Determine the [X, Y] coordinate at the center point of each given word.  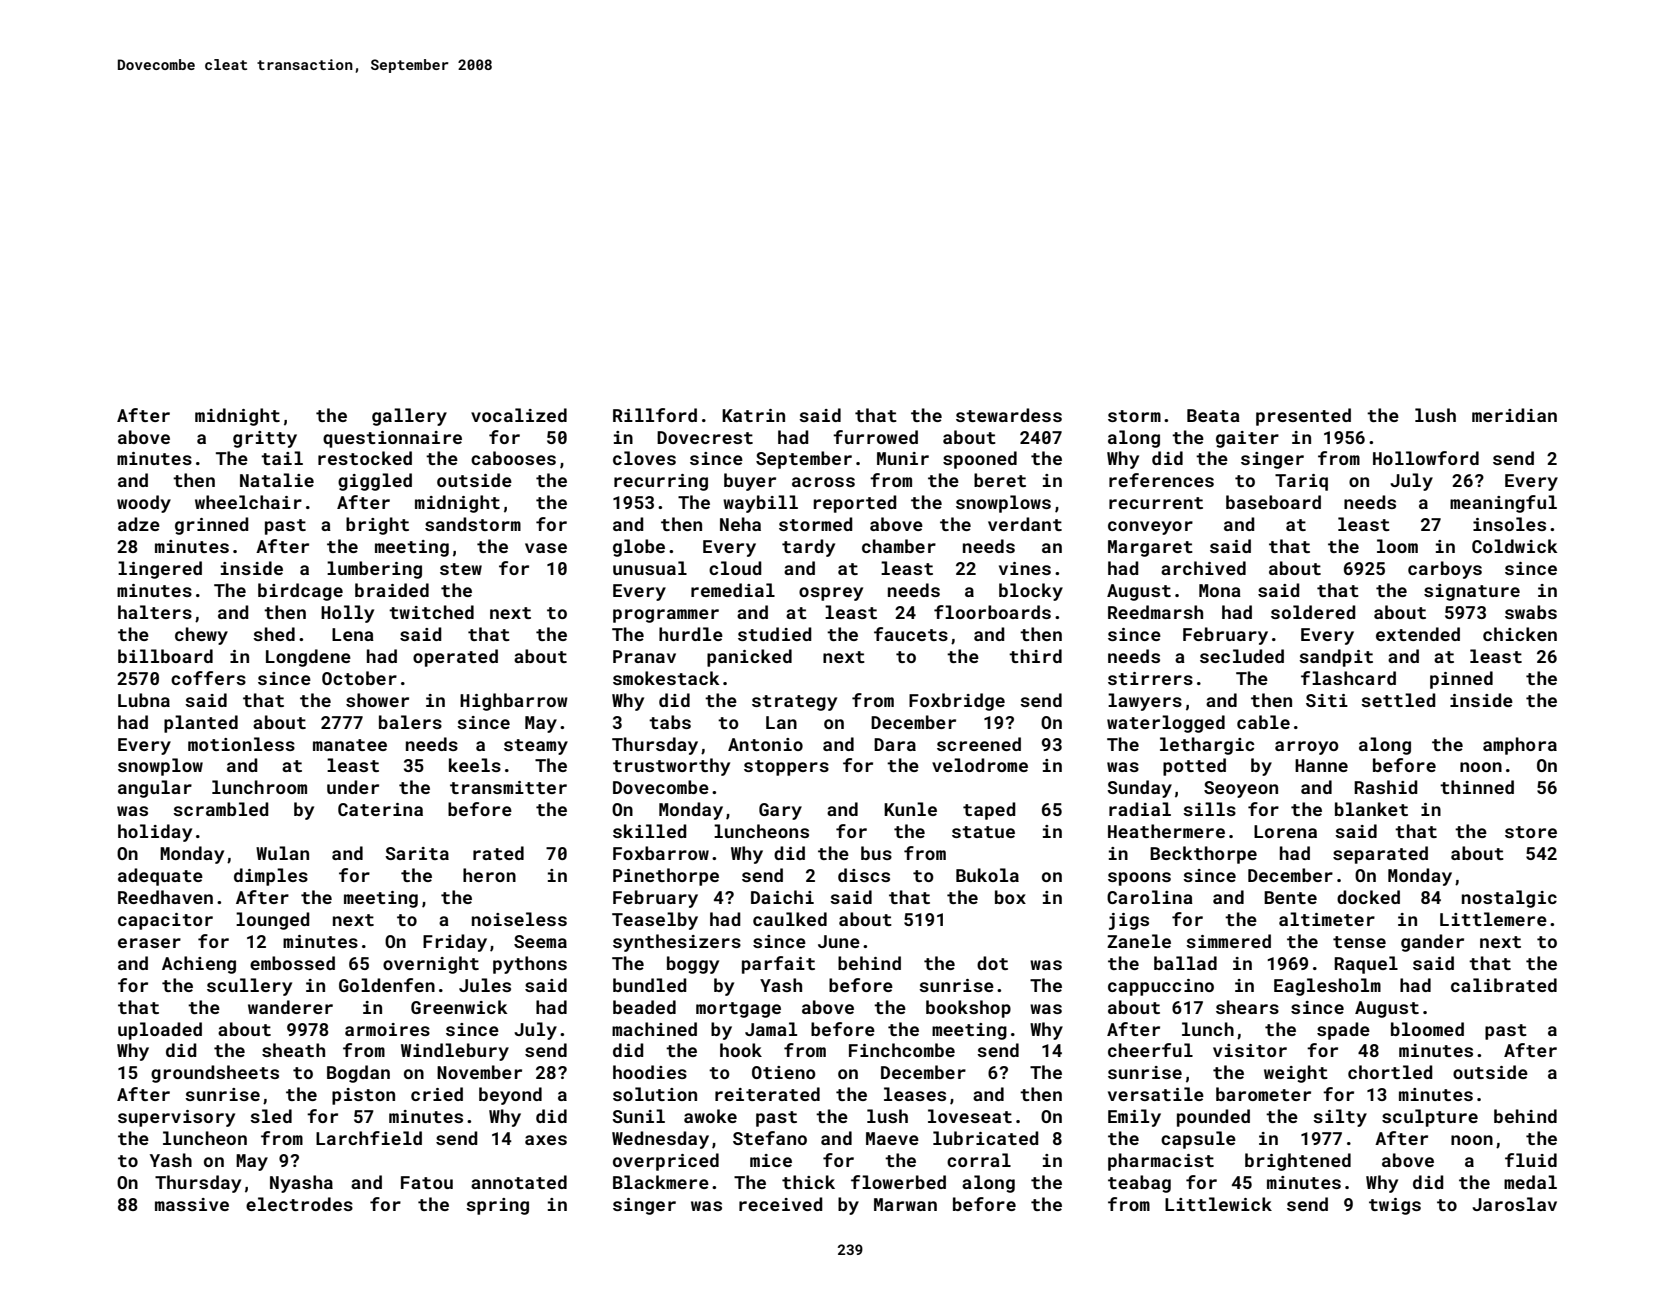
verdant [1025, 524]
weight [1296, 1074]
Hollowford [1426, 458]
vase [546, 548]
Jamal [771, 1029]
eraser [149, 943]
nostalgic [1509, 899]
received [781, 1204]
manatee [350, 745]
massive [192, 1204]
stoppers [786, 768]
